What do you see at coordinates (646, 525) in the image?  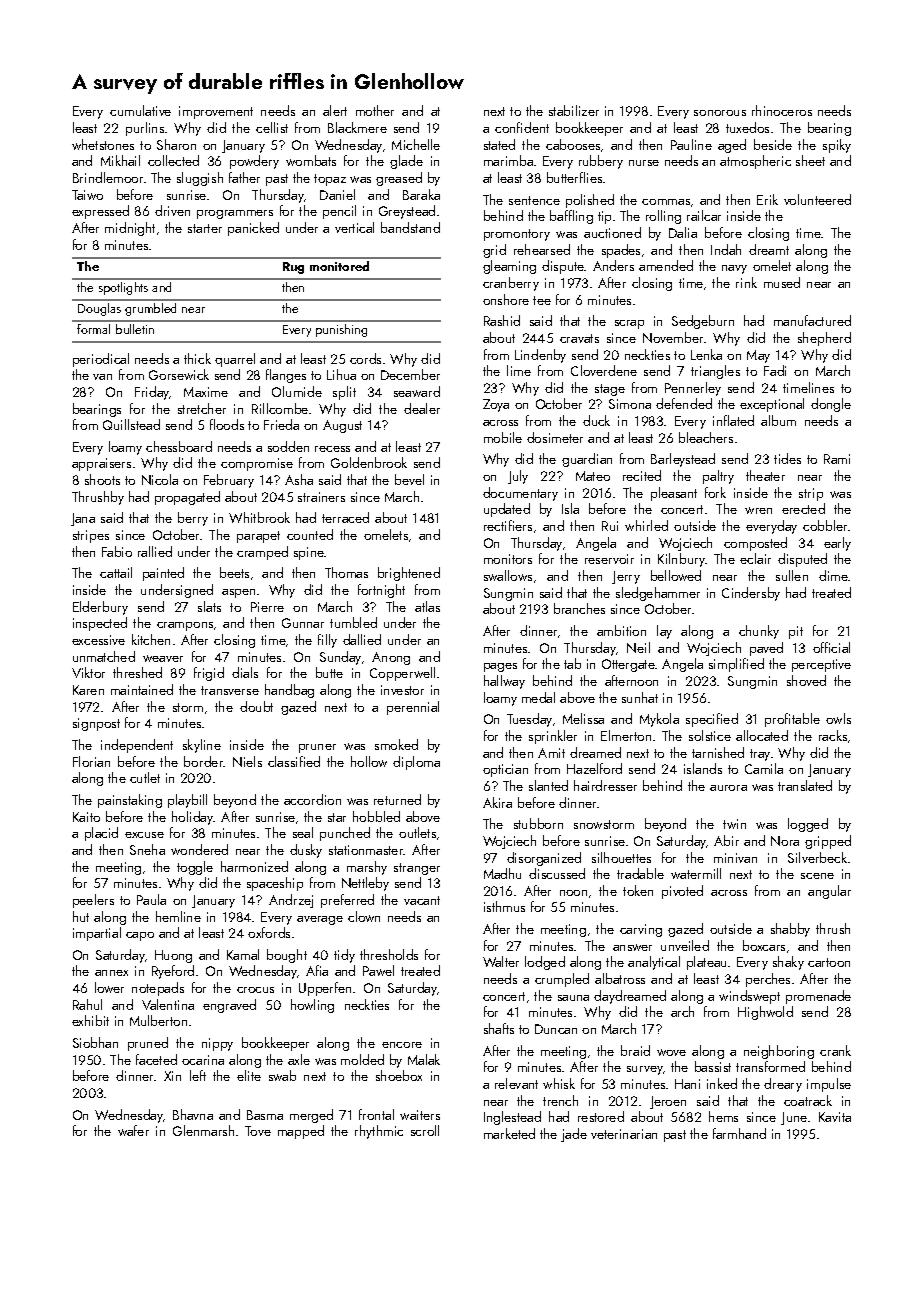 I see `whirled` at bounding box center [646, 525].
